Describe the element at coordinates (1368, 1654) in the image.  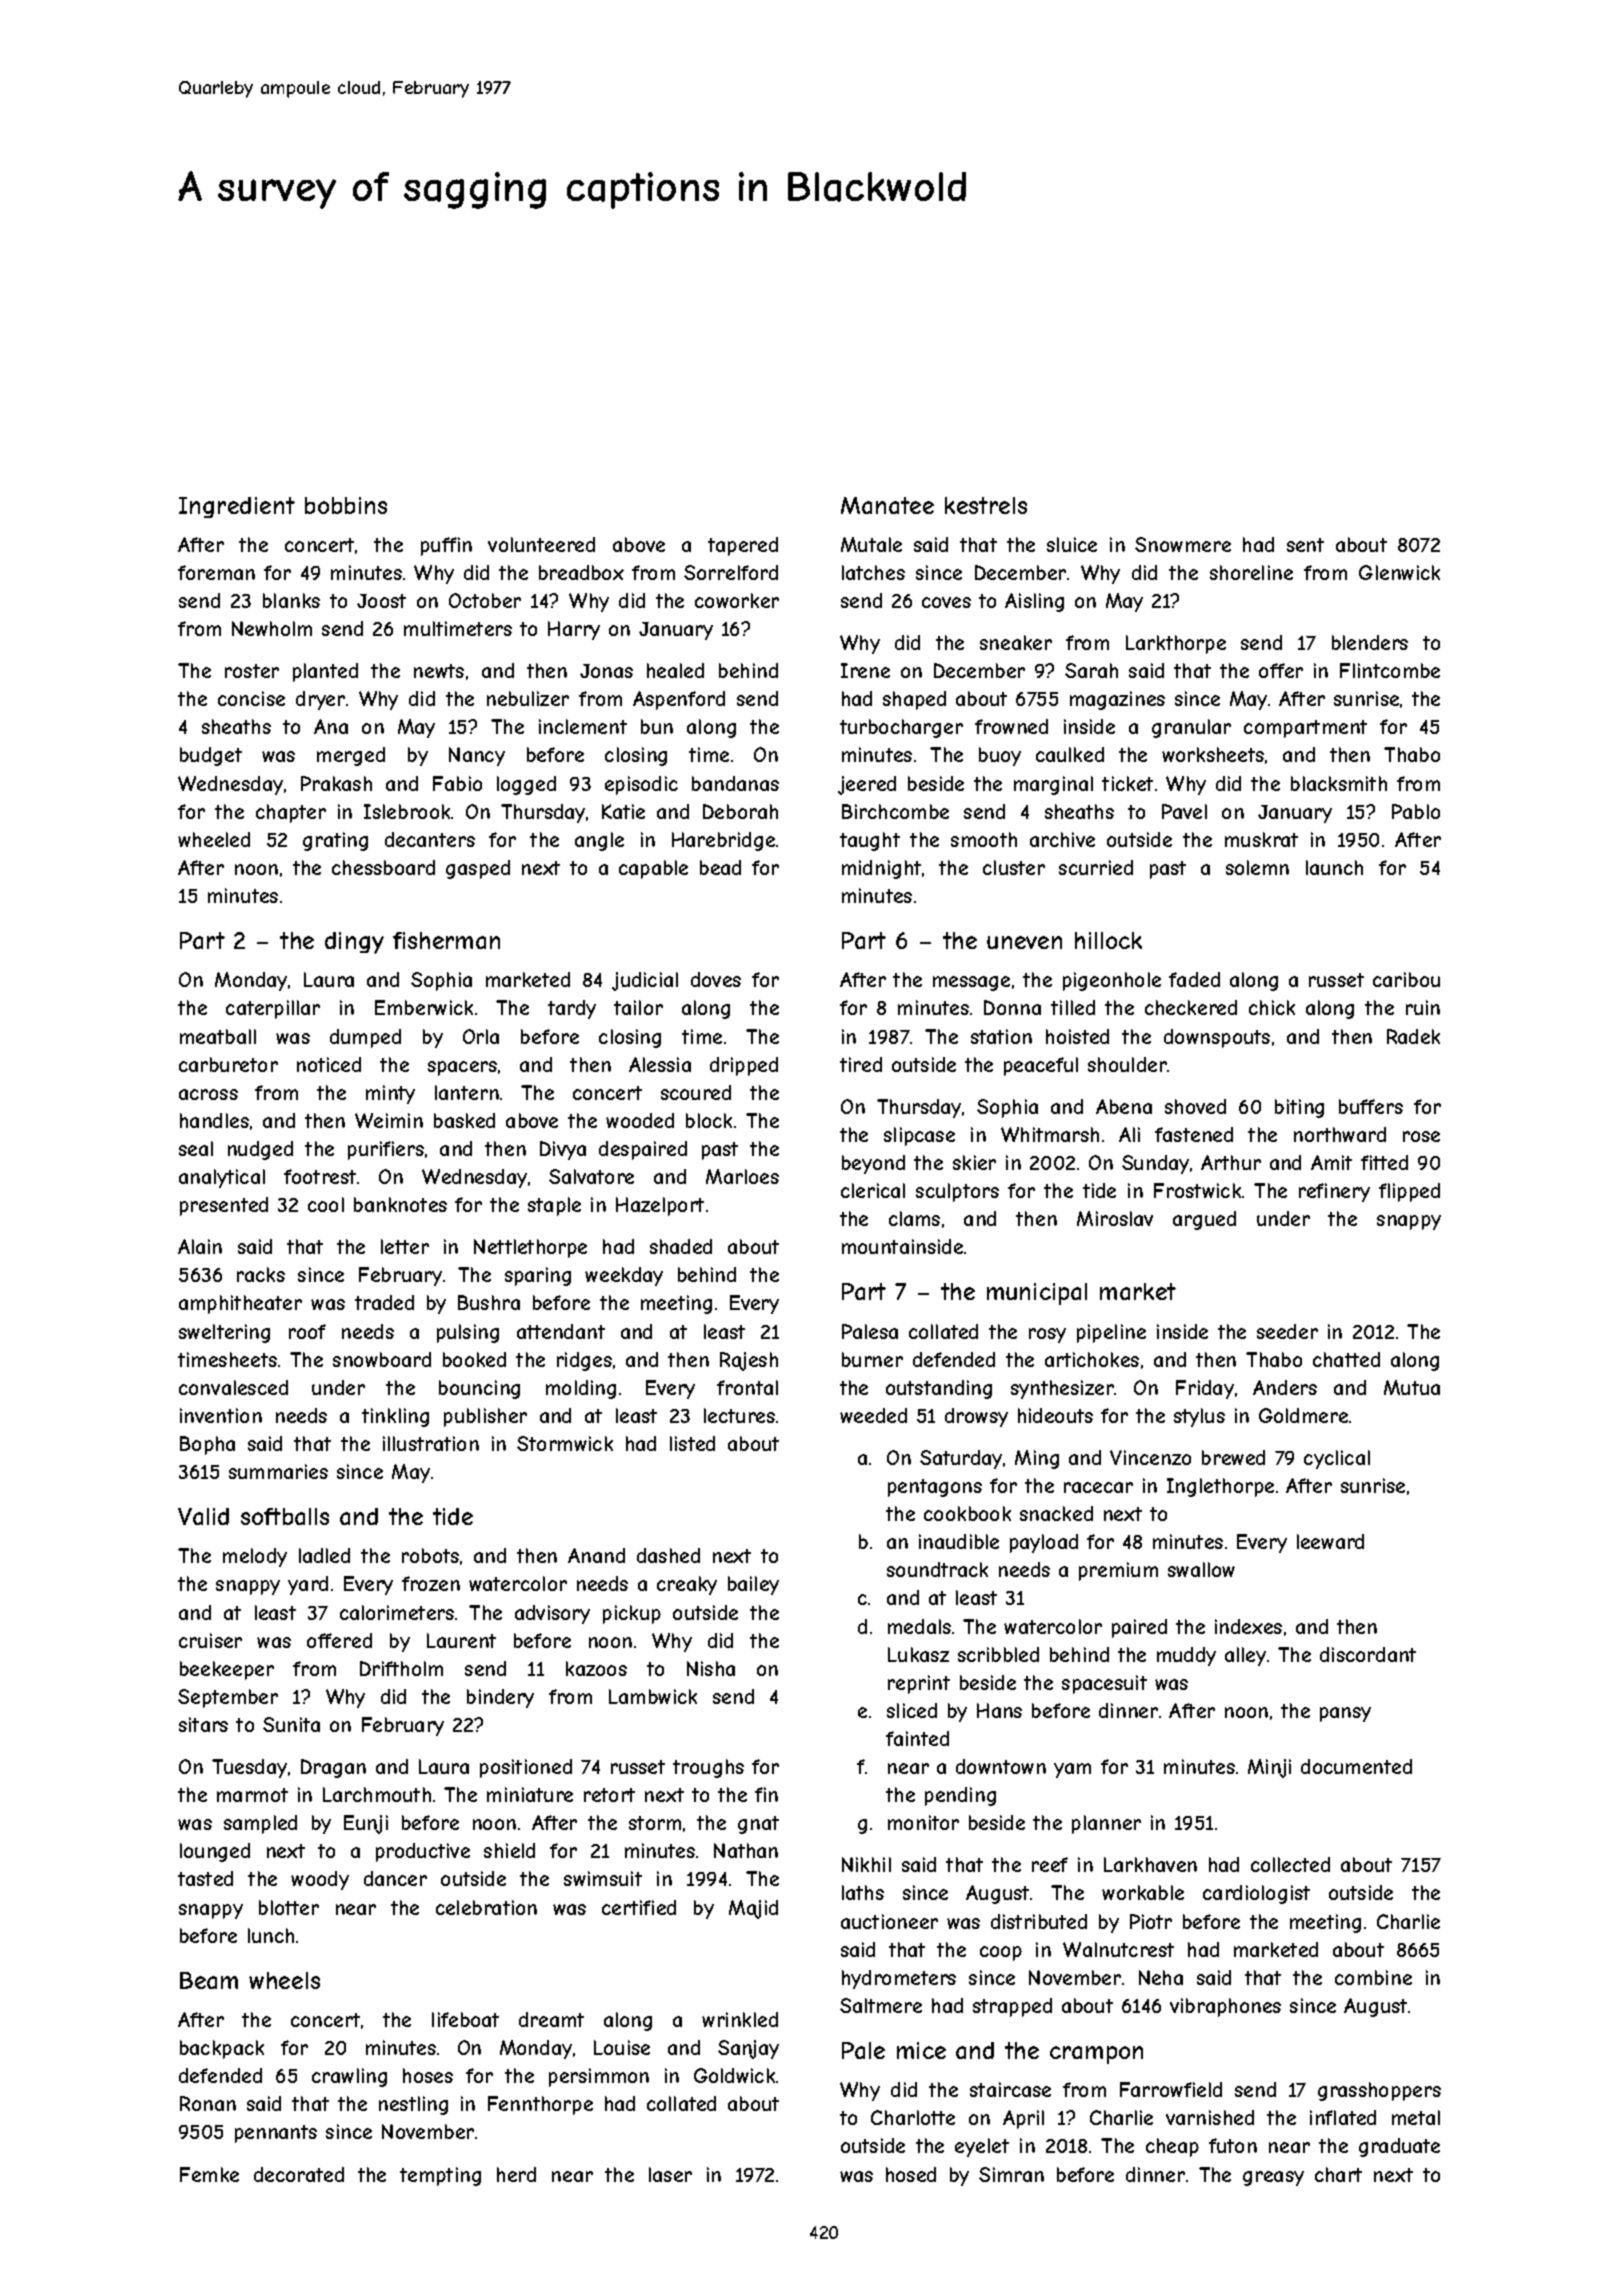
I see `discordant` at that location.
